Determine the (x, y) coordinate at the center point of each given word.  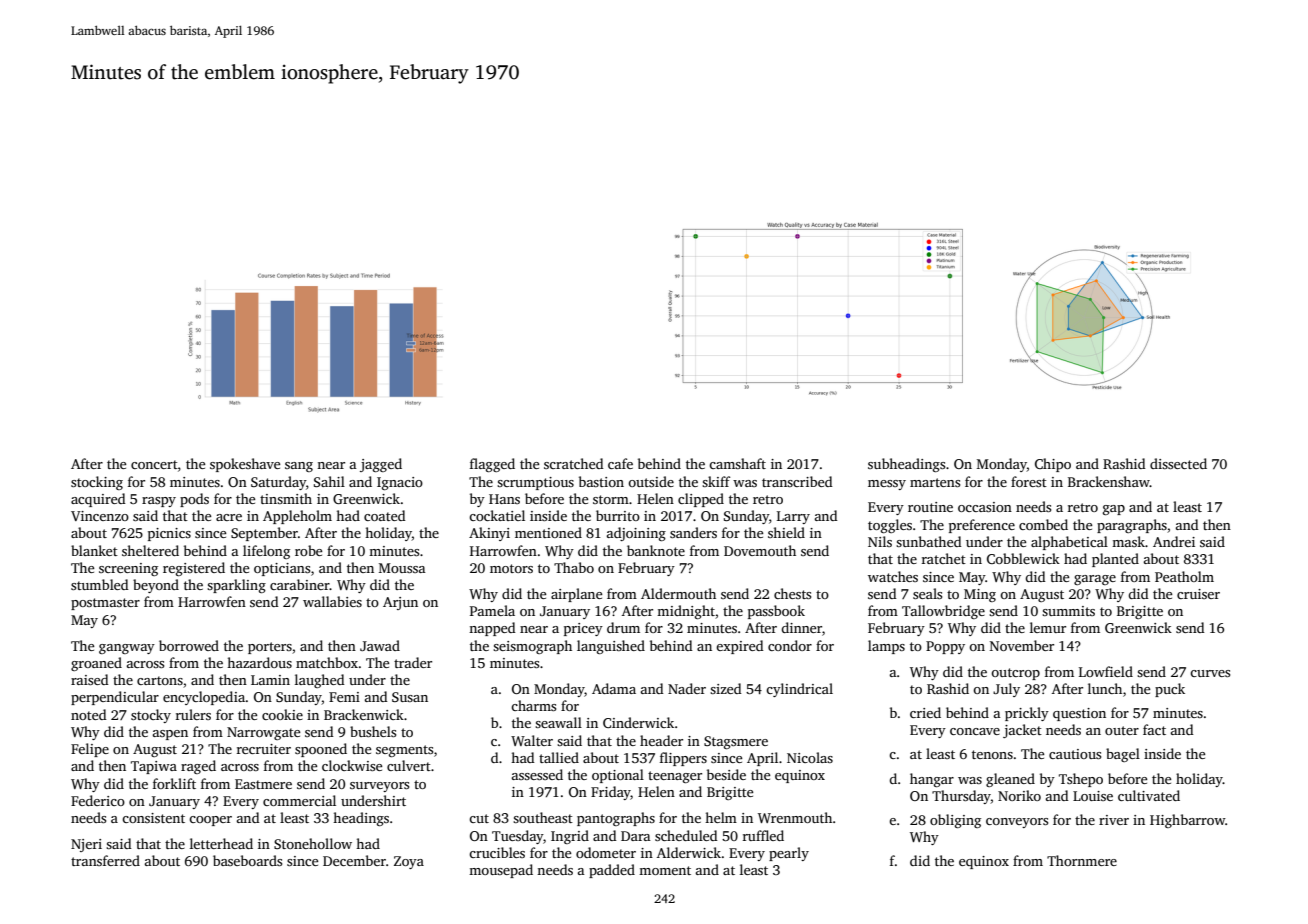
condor (790, 645)
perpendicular (115, 698)
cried (925, 712)
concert (154, 464)
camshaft (737, 463)
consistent (153, 818)
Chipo (1053, 465)
